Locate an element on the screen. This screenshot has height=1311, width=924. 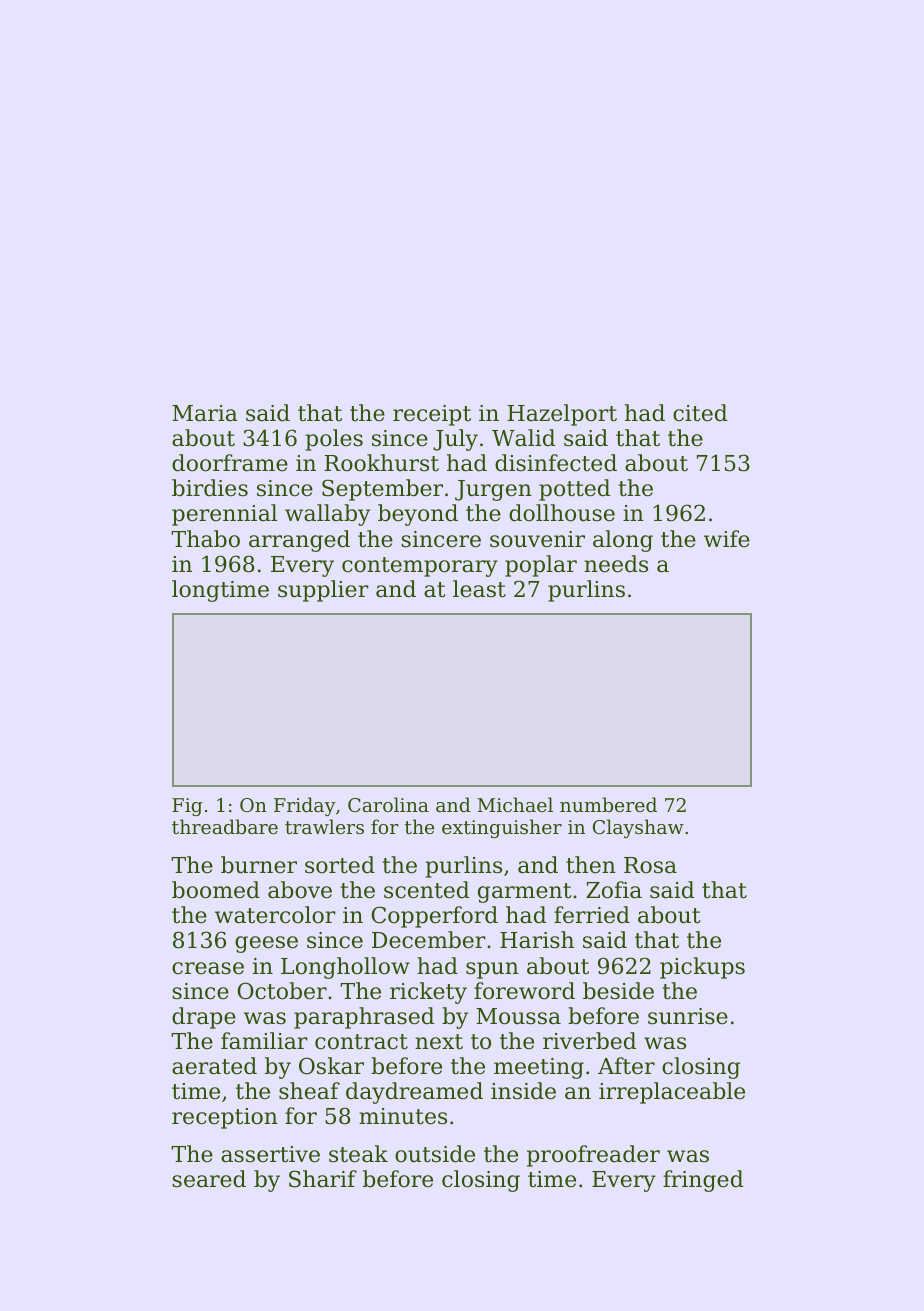
cited is located at coordinates (700, 413).
